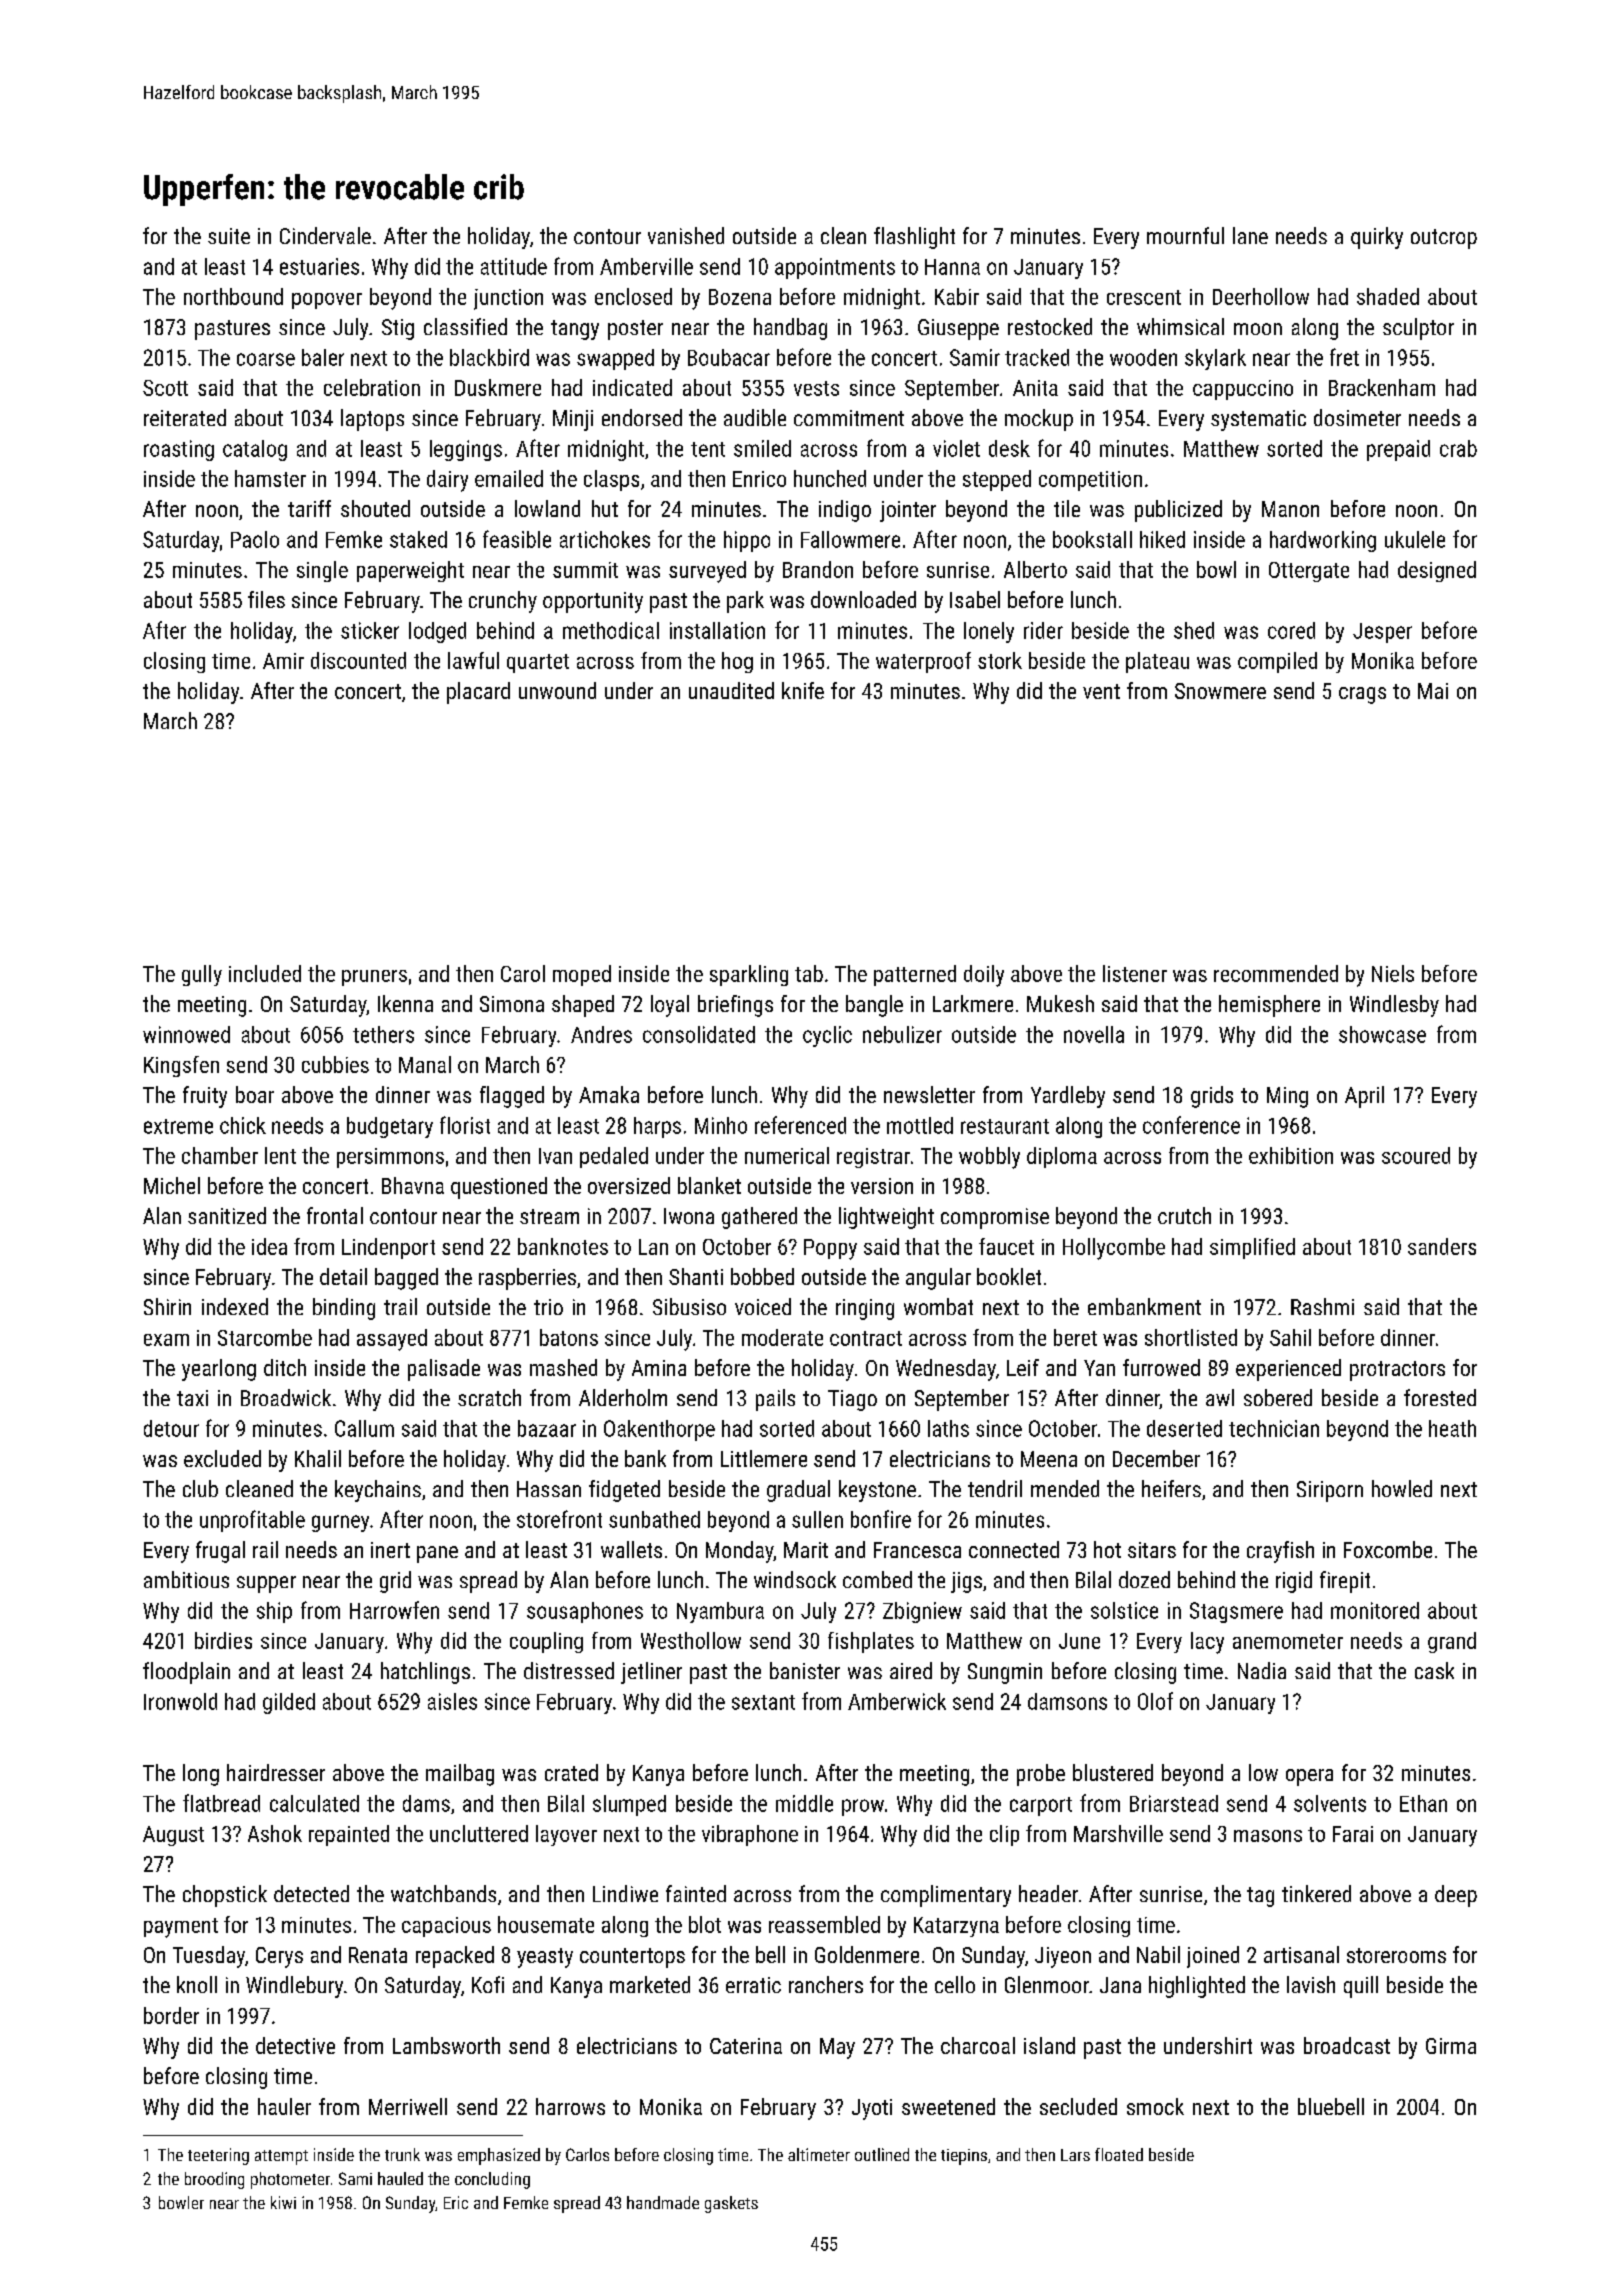 This page has width=1620, height=2292. Describe the element at coordinates (1451, 2046) in the page. I see `Girma` at that location.
